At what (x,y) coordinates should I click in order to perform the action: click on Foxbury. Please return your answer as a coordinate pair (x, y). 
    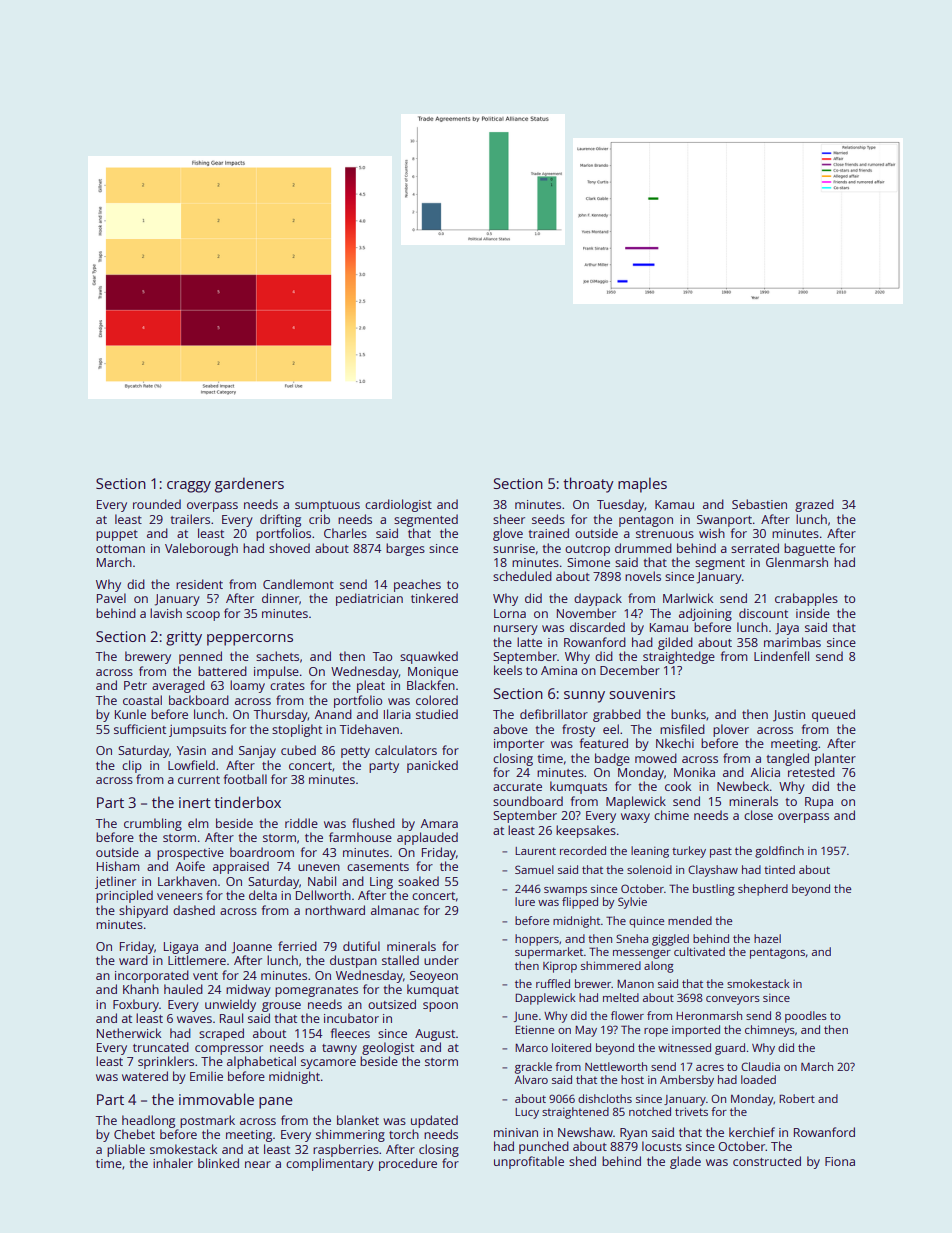
    Looking at the image, I should click on (136, 1005).
